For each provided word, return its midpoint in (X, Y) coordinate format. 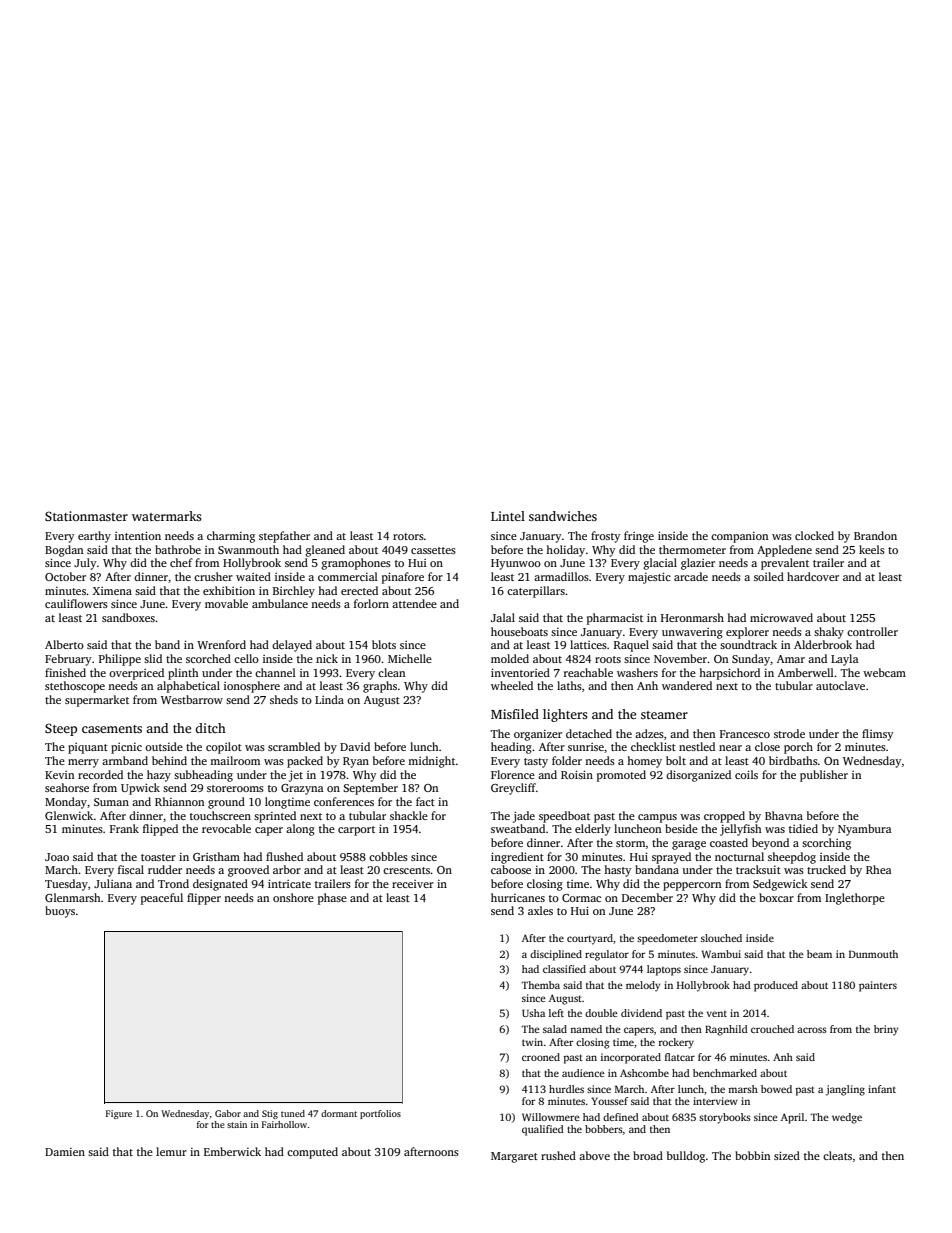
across (812, 1030)
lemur (171, 1151)
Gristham (216, 856)
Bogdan (64, 551)
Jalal (503, 617)
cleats (837, 1155)
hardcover (813, 576)
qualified (543, 1130)
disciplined (556, 955)
